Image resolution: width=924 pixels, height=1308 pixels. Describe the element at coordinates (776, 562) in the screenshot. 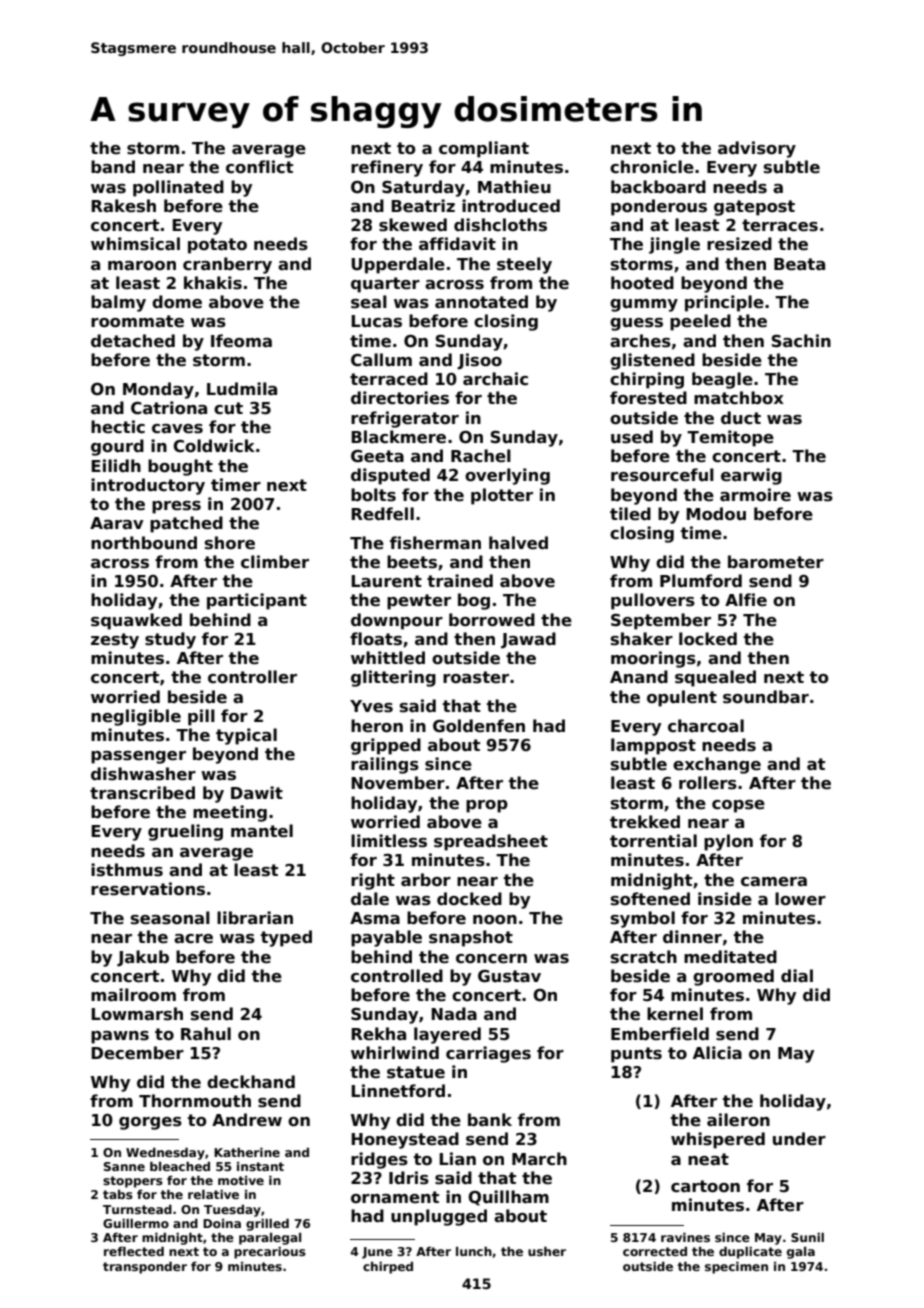

I see `barometer` at that location.
